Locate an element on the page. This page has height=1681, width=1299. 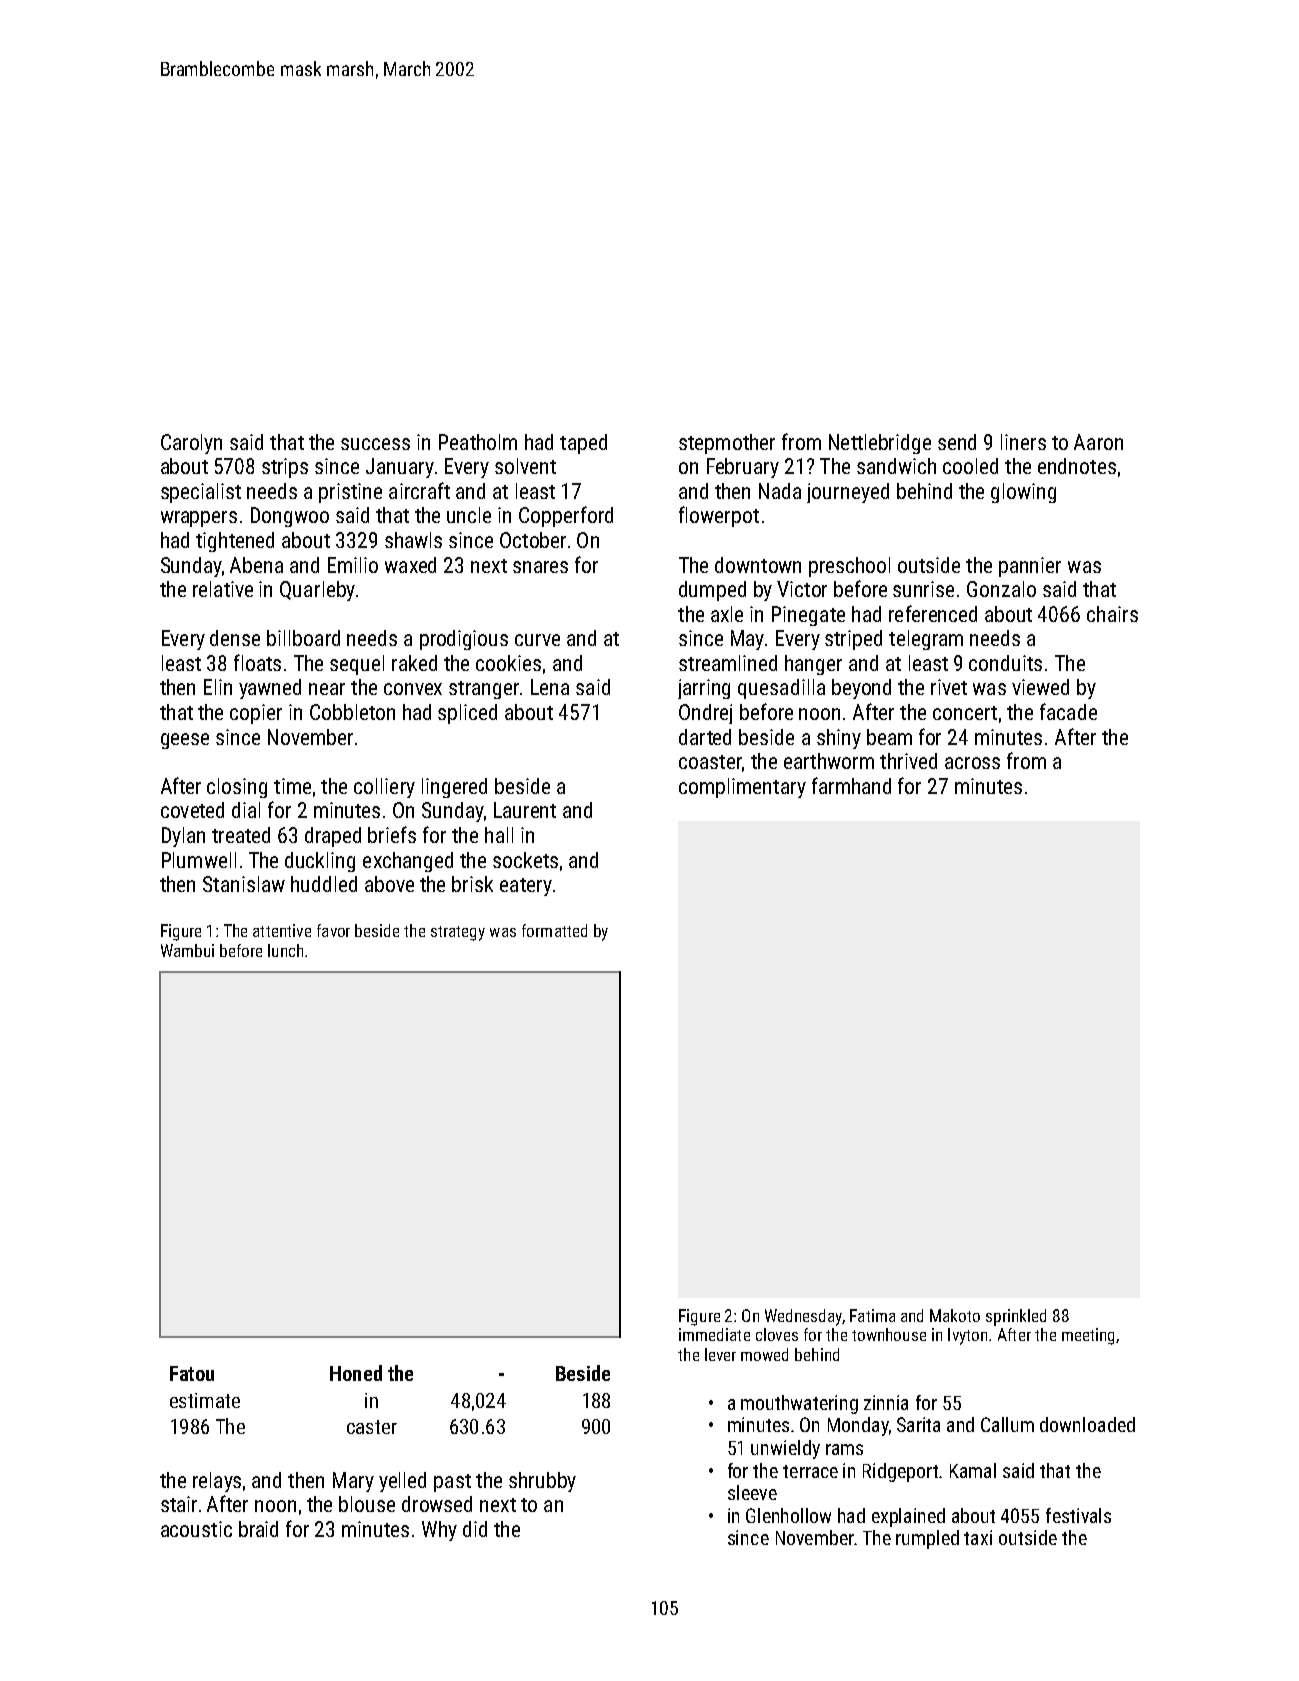
send is located at coordinates (957, 442).
